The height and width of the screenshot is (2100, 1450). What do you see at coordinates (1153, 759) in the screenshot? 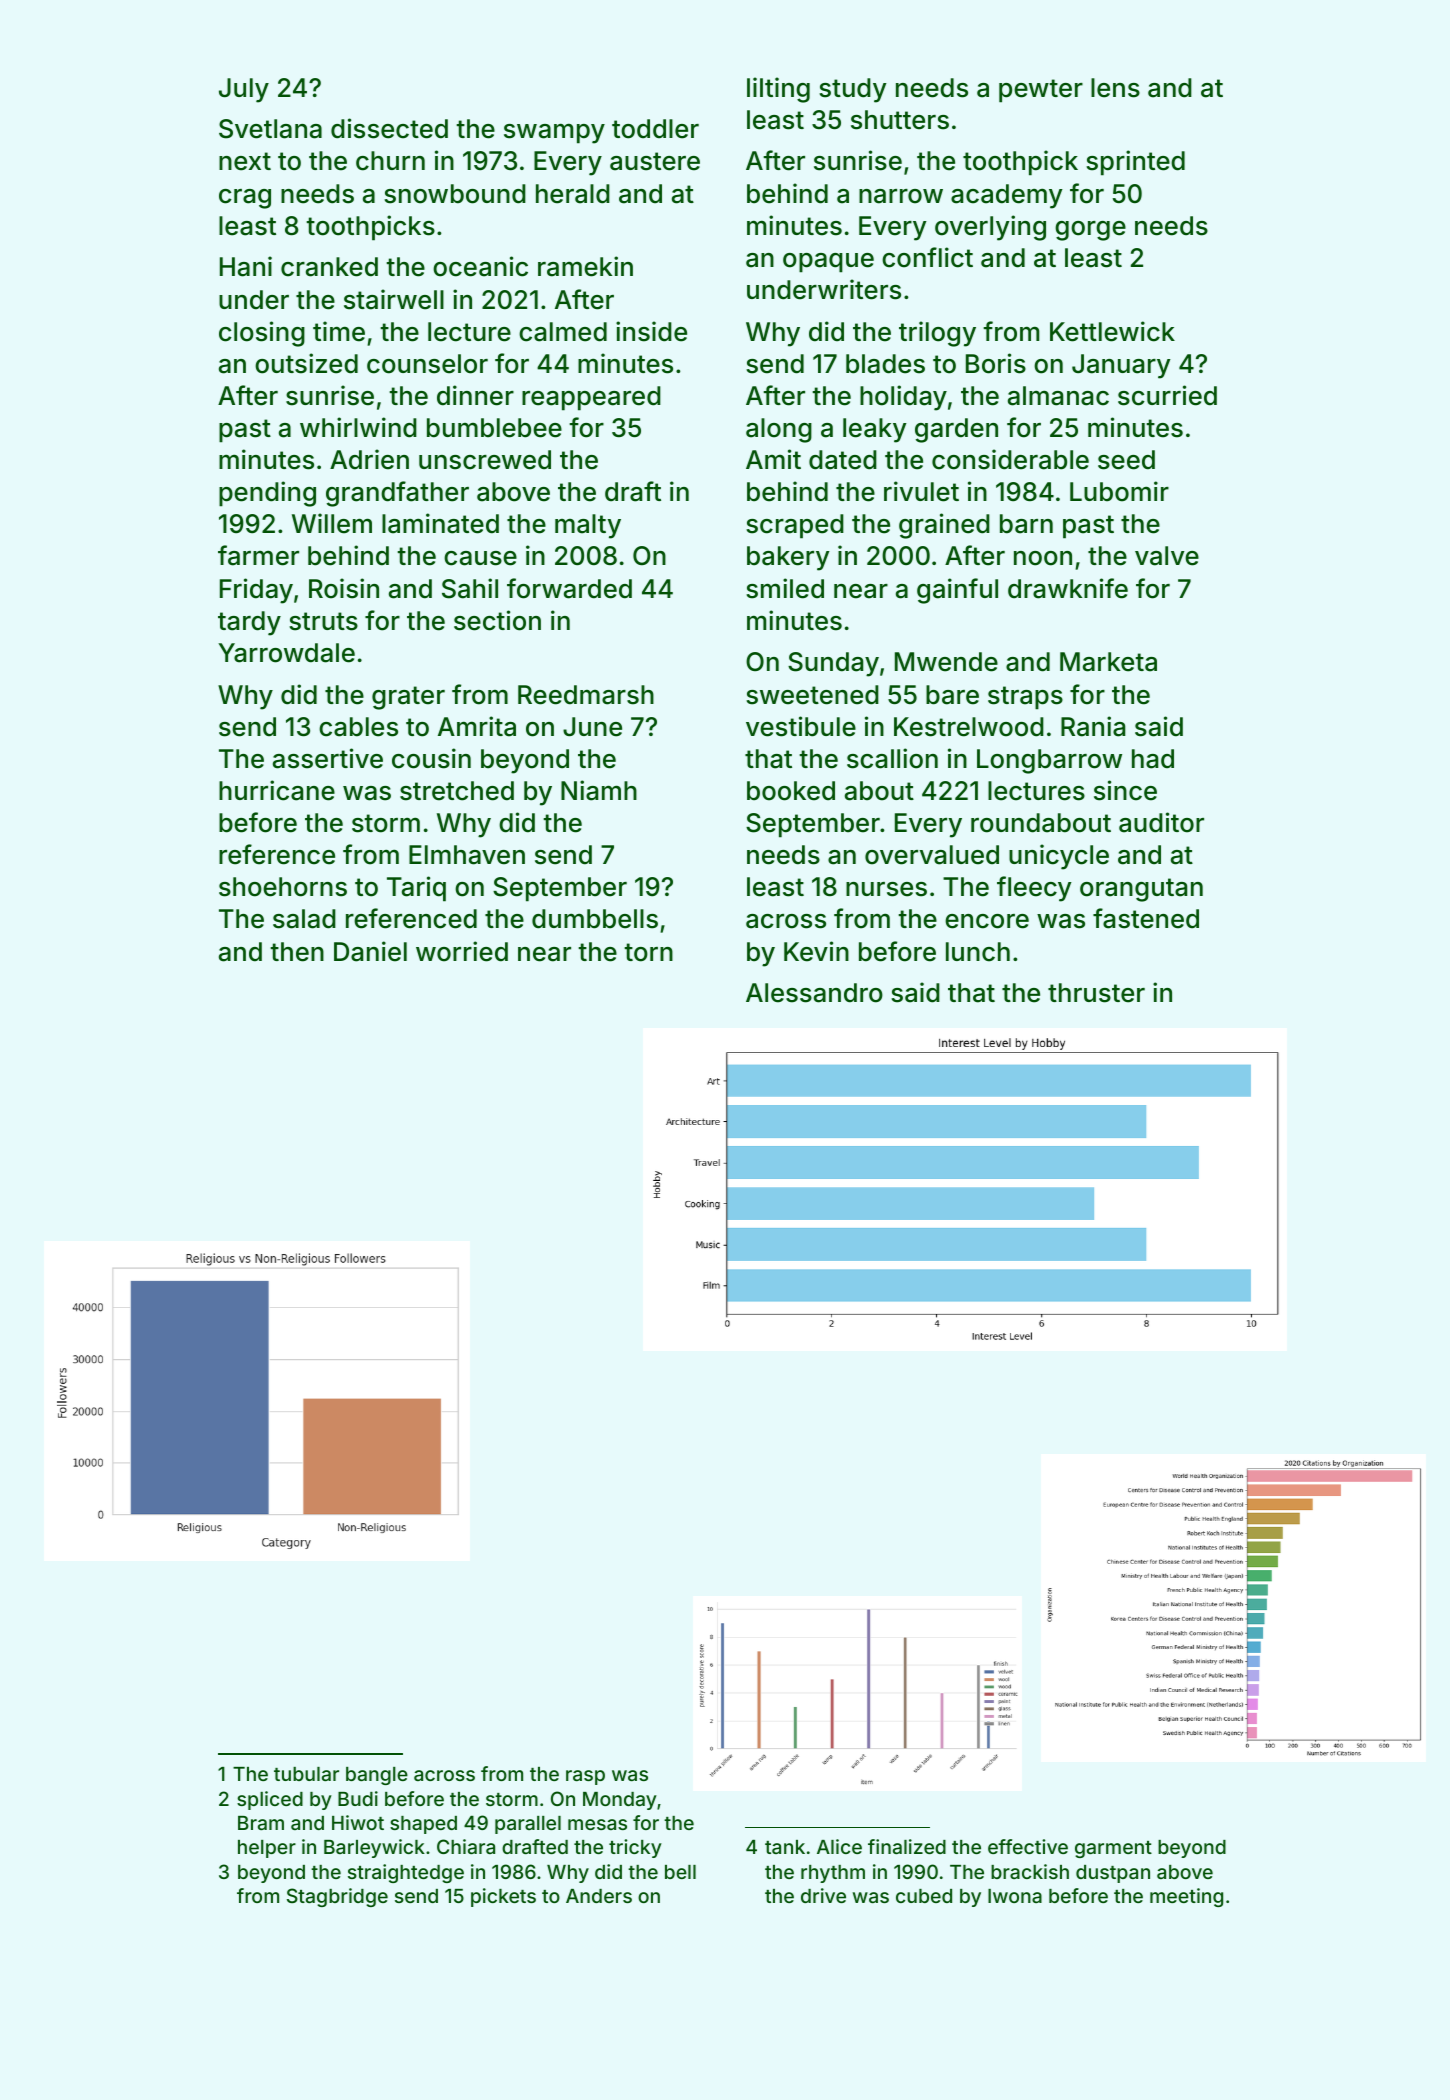
I see `had` at bounding box center [1153, 759].
